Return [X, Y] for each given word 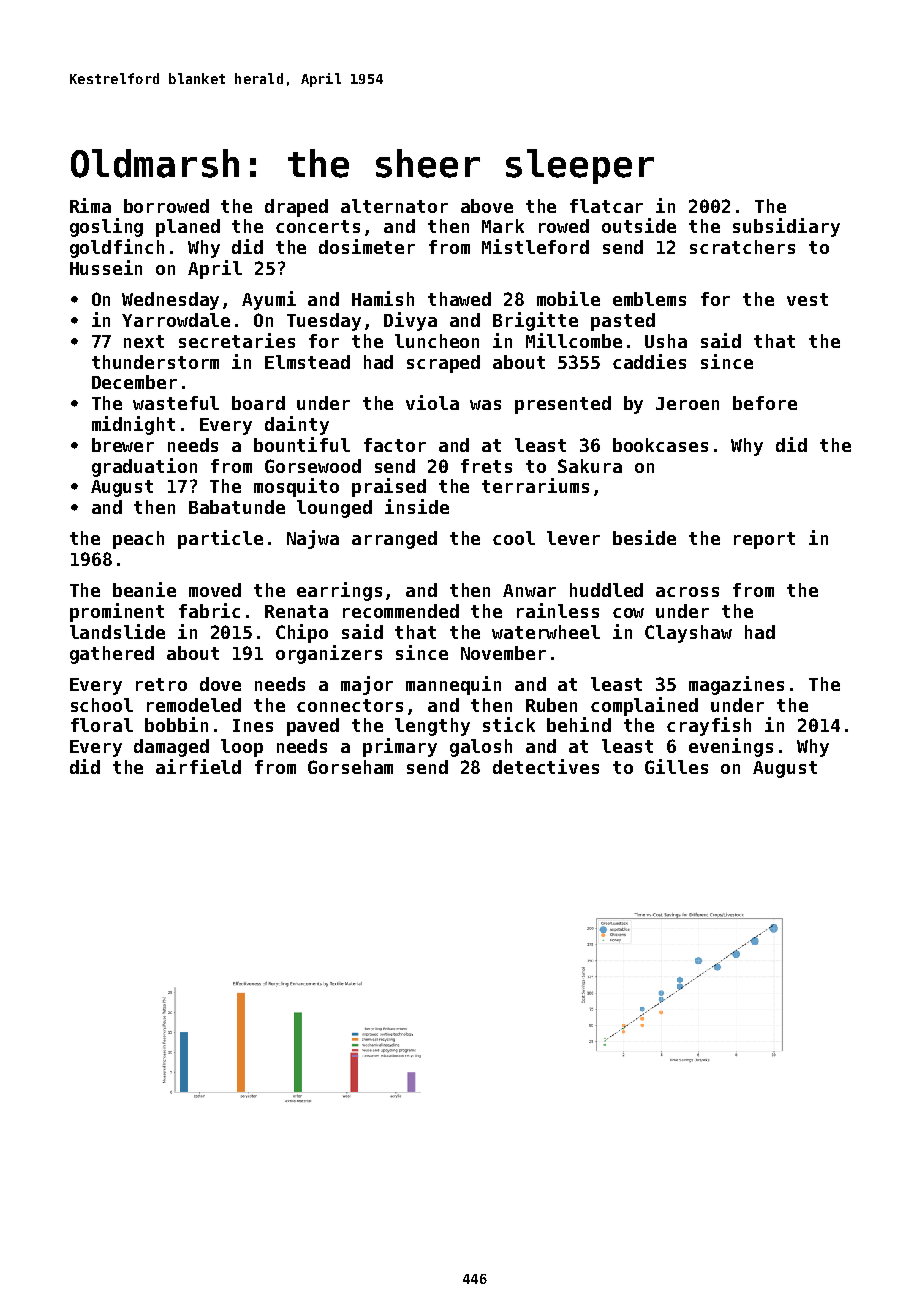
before [765, 403]
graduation [144, 467]
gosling [106, 227]
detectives [546, 766]
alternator [394, 206]
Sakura [590, 466]
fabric [209, 610]
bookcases [660, 445]
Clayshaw [688, 634]
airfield [198, 766]
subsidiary [786, 227]
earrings [339, 591]
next [144, 341]
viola [432, 402]
